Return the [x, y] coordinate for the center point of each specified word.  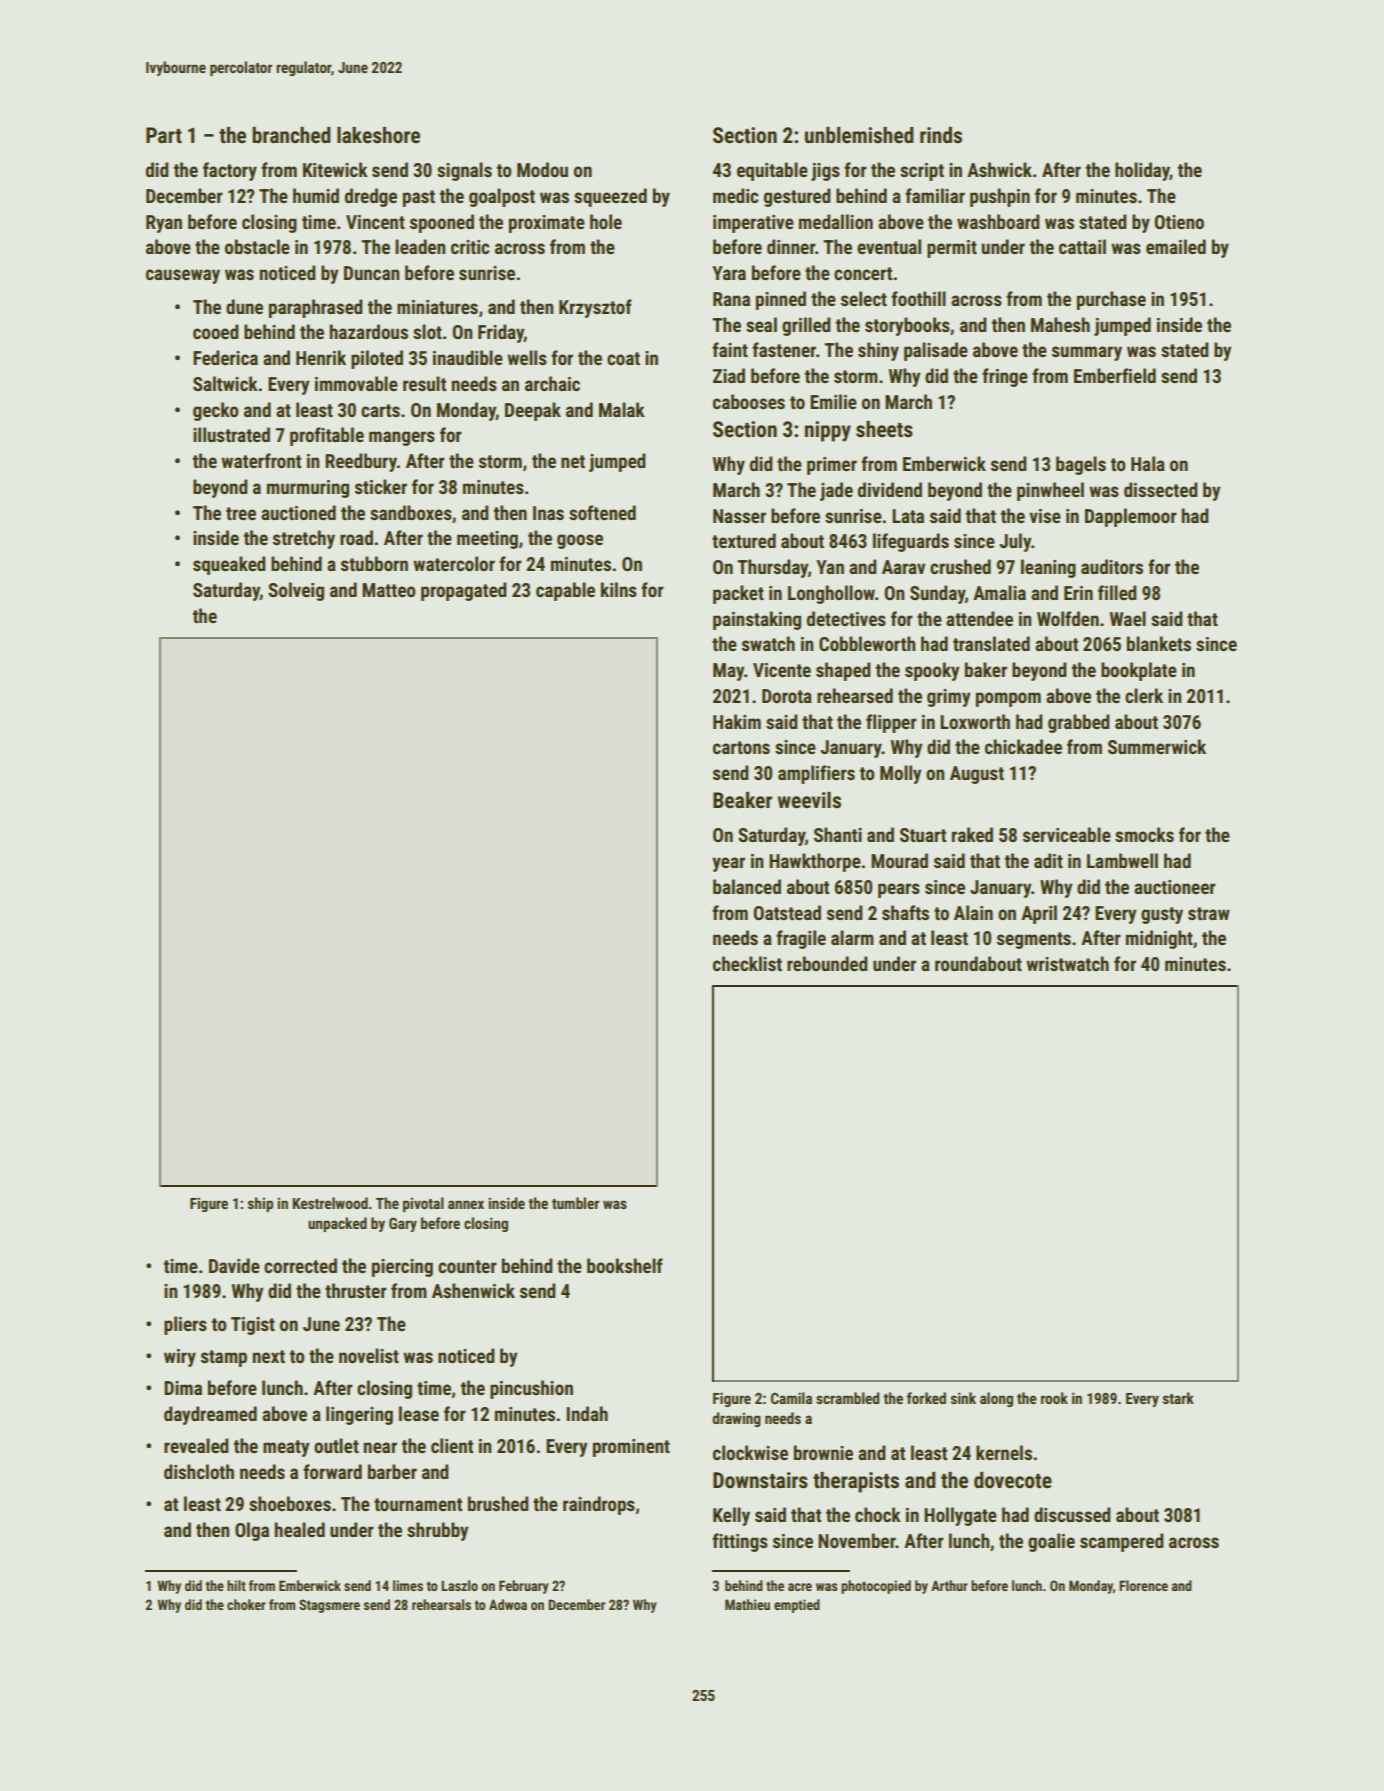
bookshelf [625, 1265]
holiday [1142, 171]
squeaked [229, 565]
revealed [196, 1445]
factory [230, 171]
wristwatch [1067, 963]
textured [744, 540]
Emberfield [1115, 375]
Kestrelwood [330, 1203]
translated [991, 643]
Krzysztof [595, 308]
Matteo [389, 590]
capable [565, 591]
